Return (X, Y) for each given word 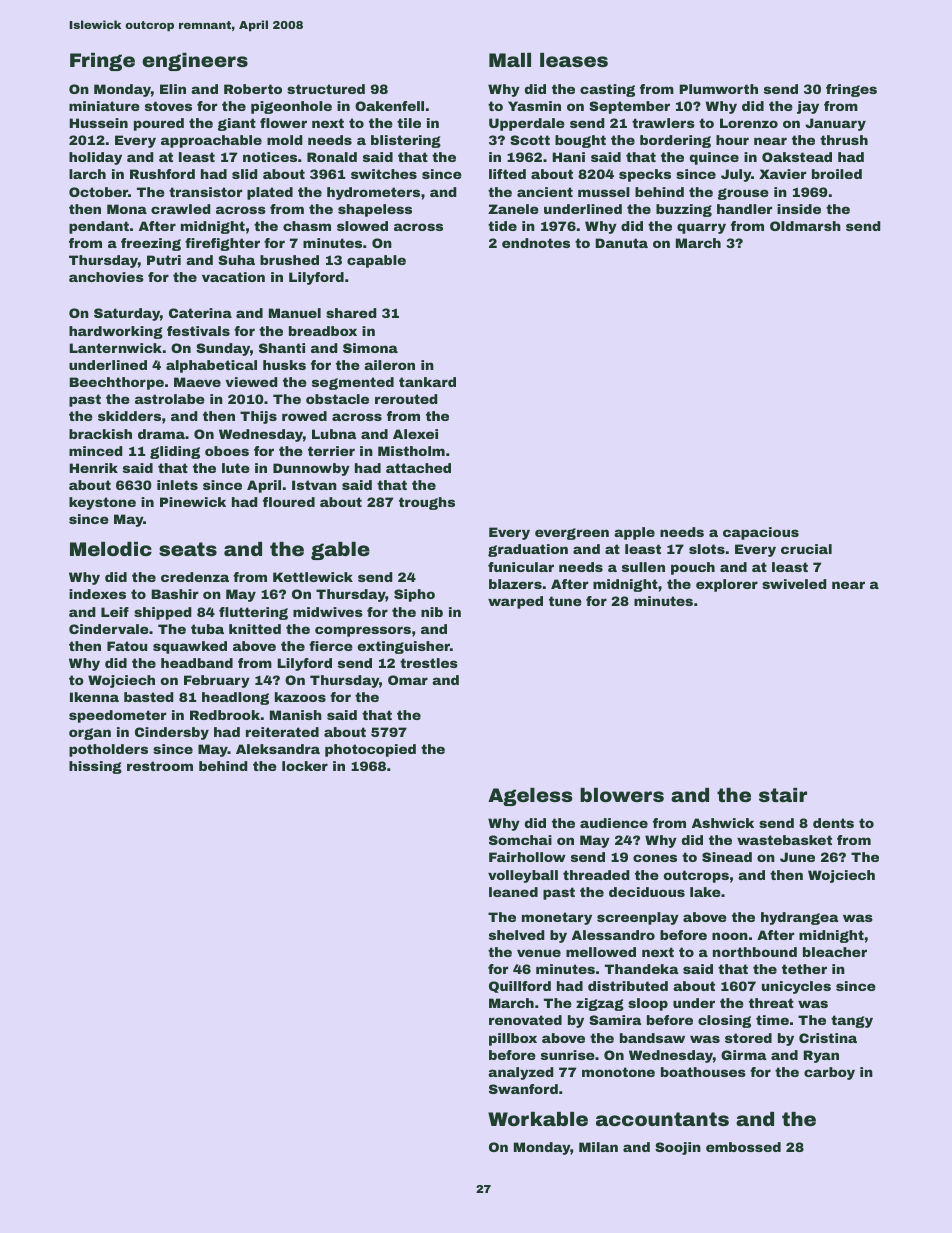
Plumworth (718, 89)
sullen (643, 567)
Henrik (93, 468)
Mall (510, 60)
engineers (195, 62)
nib (432, 612)
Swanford (523, 1089)
